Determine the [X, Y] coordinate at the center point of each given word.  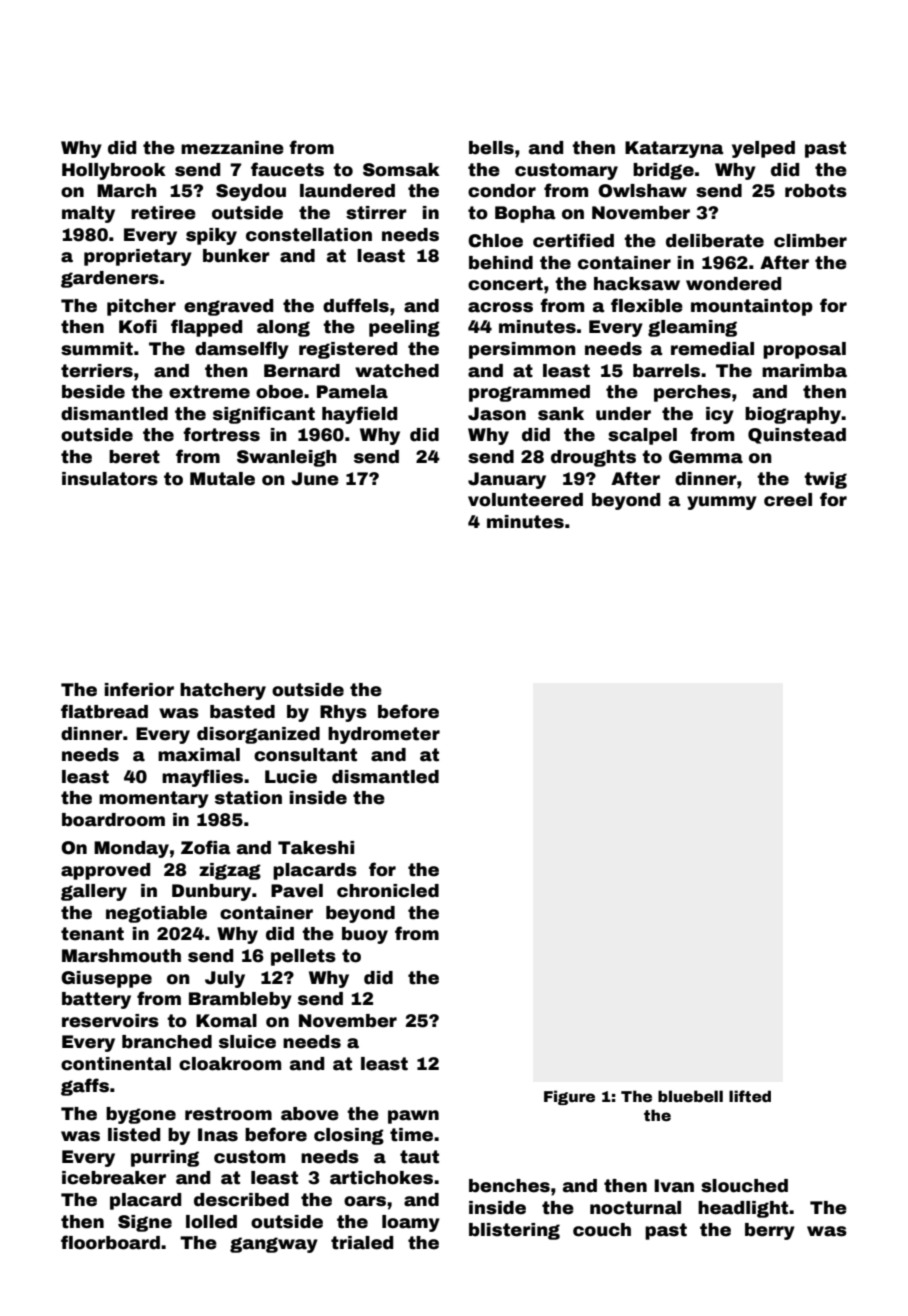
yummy [722, 503]
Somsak [401, 170]
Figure [569, 1097]
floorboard [110, 1242]
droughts [593, 458]
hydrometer [384, 735]
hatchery [223, 691]
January [507, 480]
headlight [743, 1209]
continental [116, 1064]
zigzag [230, 871]
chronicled [388, 891]
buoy [365, 935]
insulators [110, 479]
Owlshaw [642, 191]
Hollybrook [114, 171]
